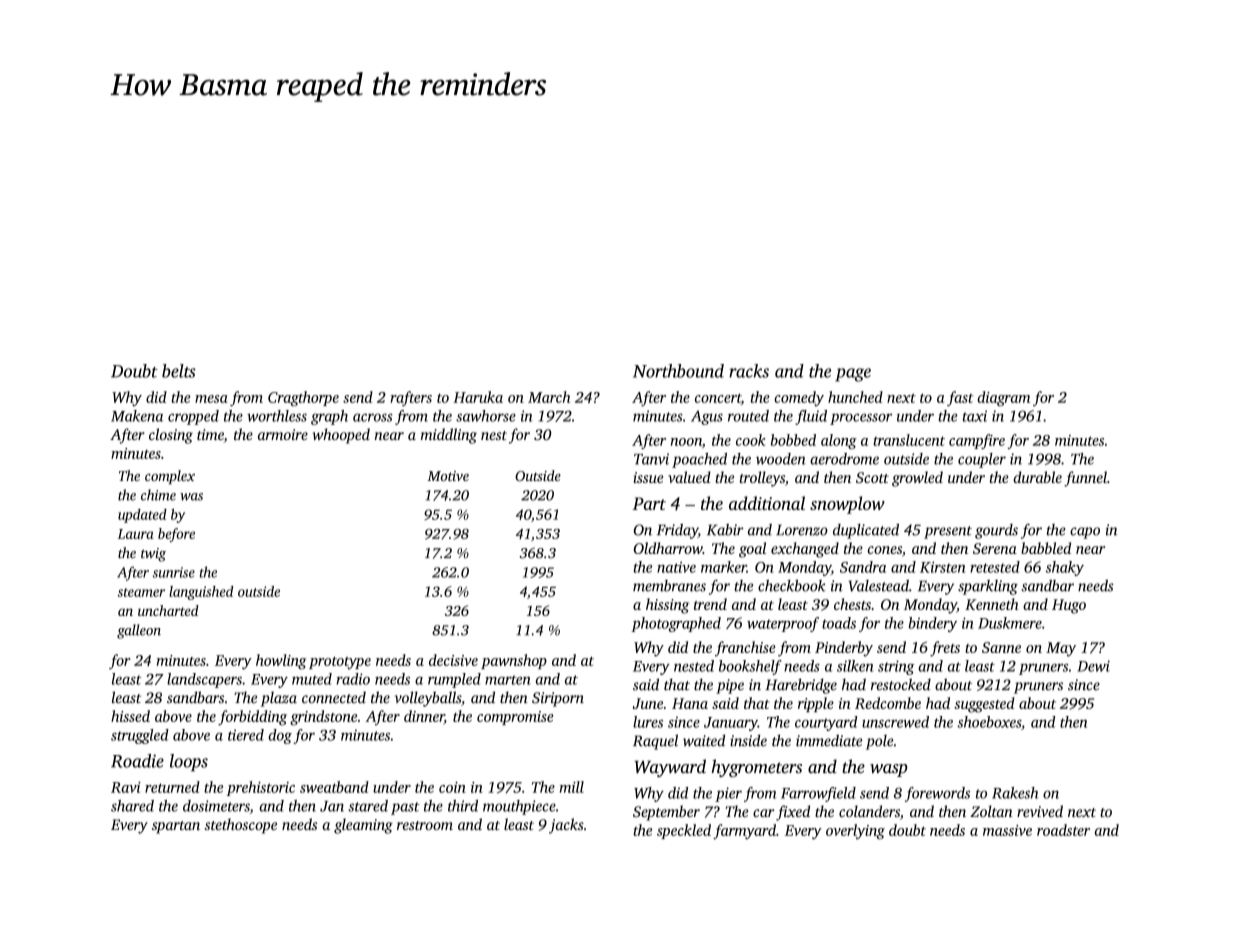  Describe the element at coordinates (201, 593) in the screenshot. I see `languished` at that location.
